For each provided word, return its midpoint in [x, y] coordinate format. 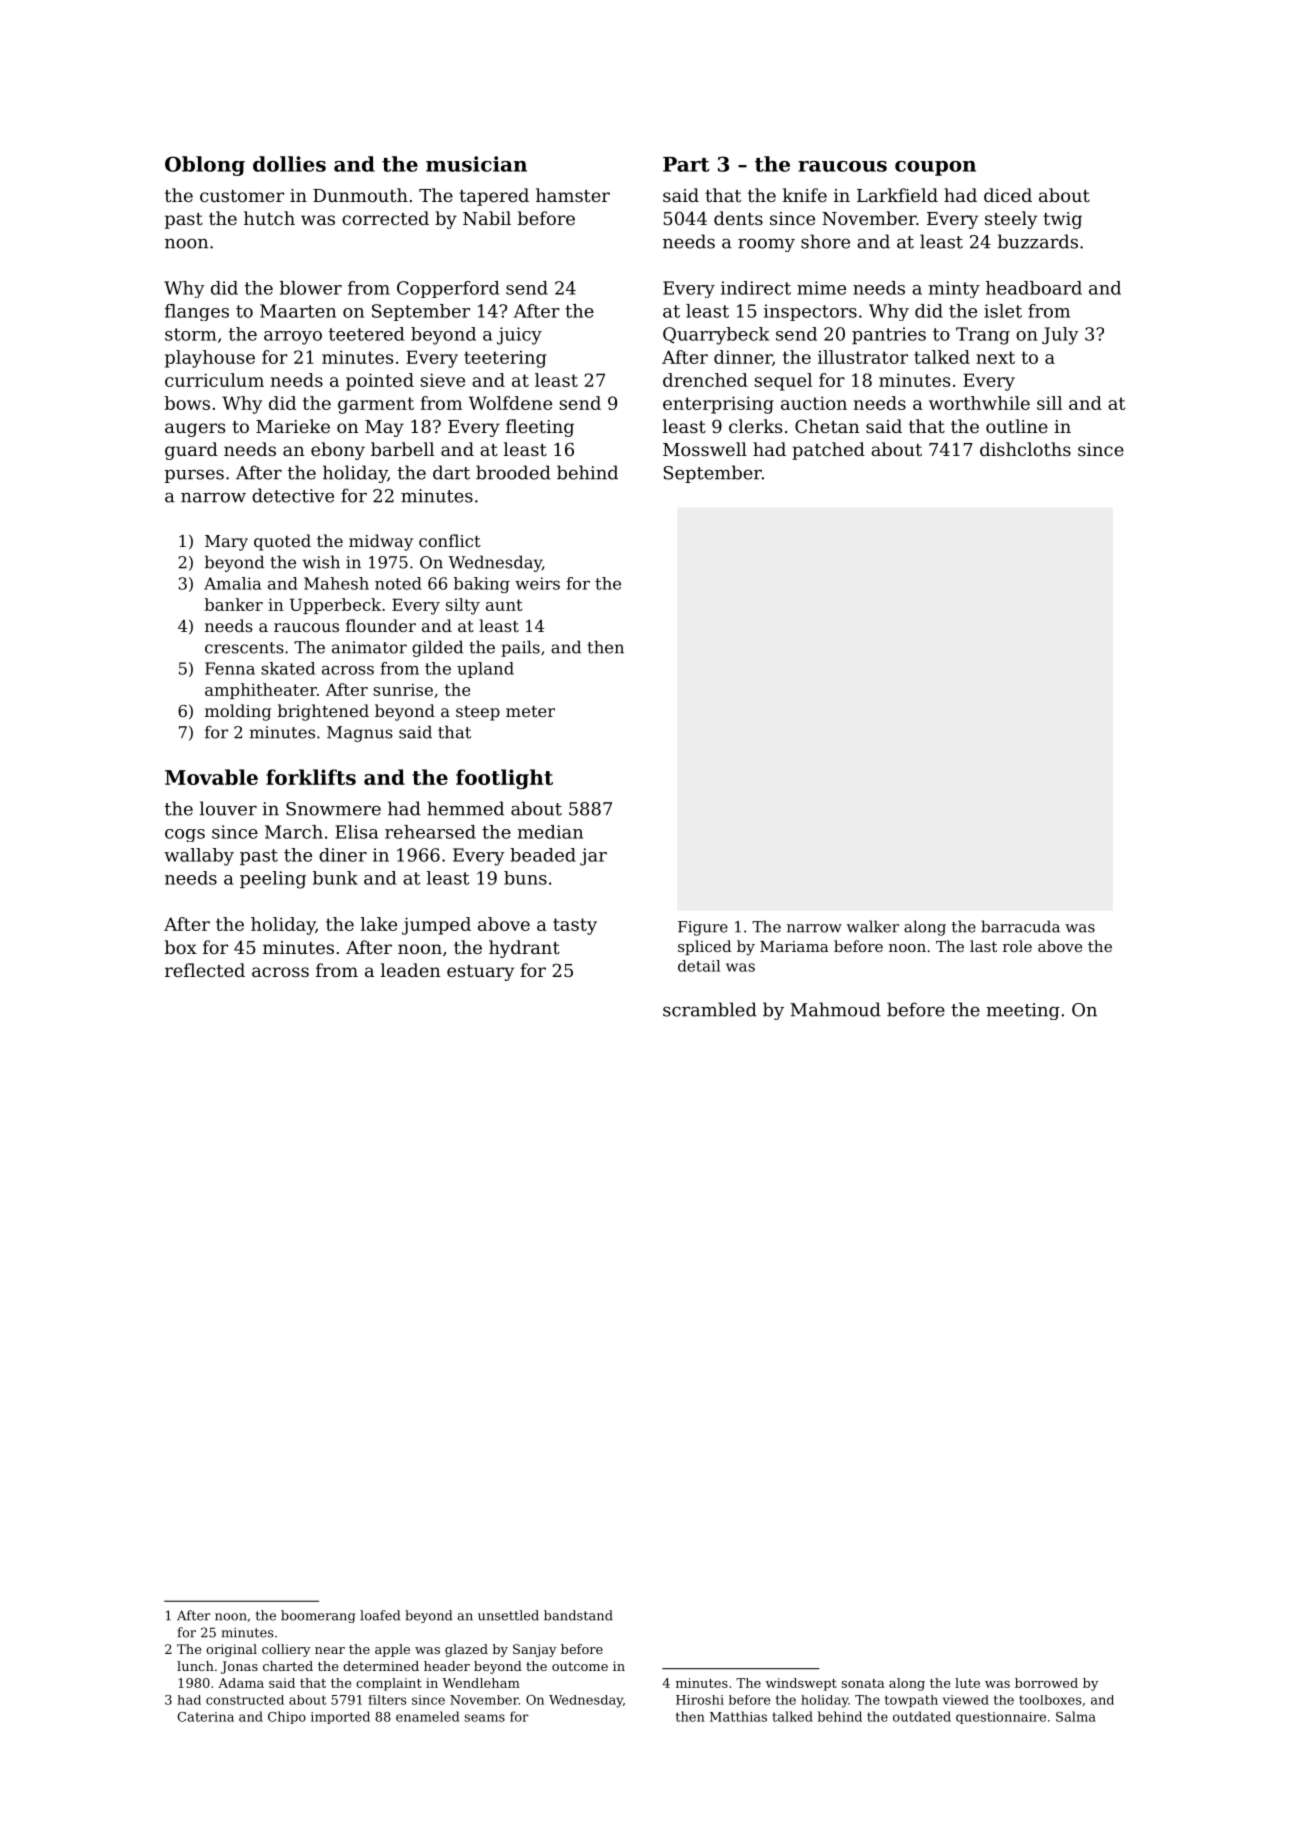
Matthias [738, 1716]
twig [1062, 220]
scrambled [710, 1009]
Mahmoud [835, 1009]
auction [814, 403]
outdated [922, 1716]
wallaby [199, 857]
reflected [205, 970]
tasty [575, 926]
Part [686, 164]
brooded [513, 472]
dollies [289, 164]
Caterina [206, 1717]
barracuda [1020, 926]
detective [293, 495]
